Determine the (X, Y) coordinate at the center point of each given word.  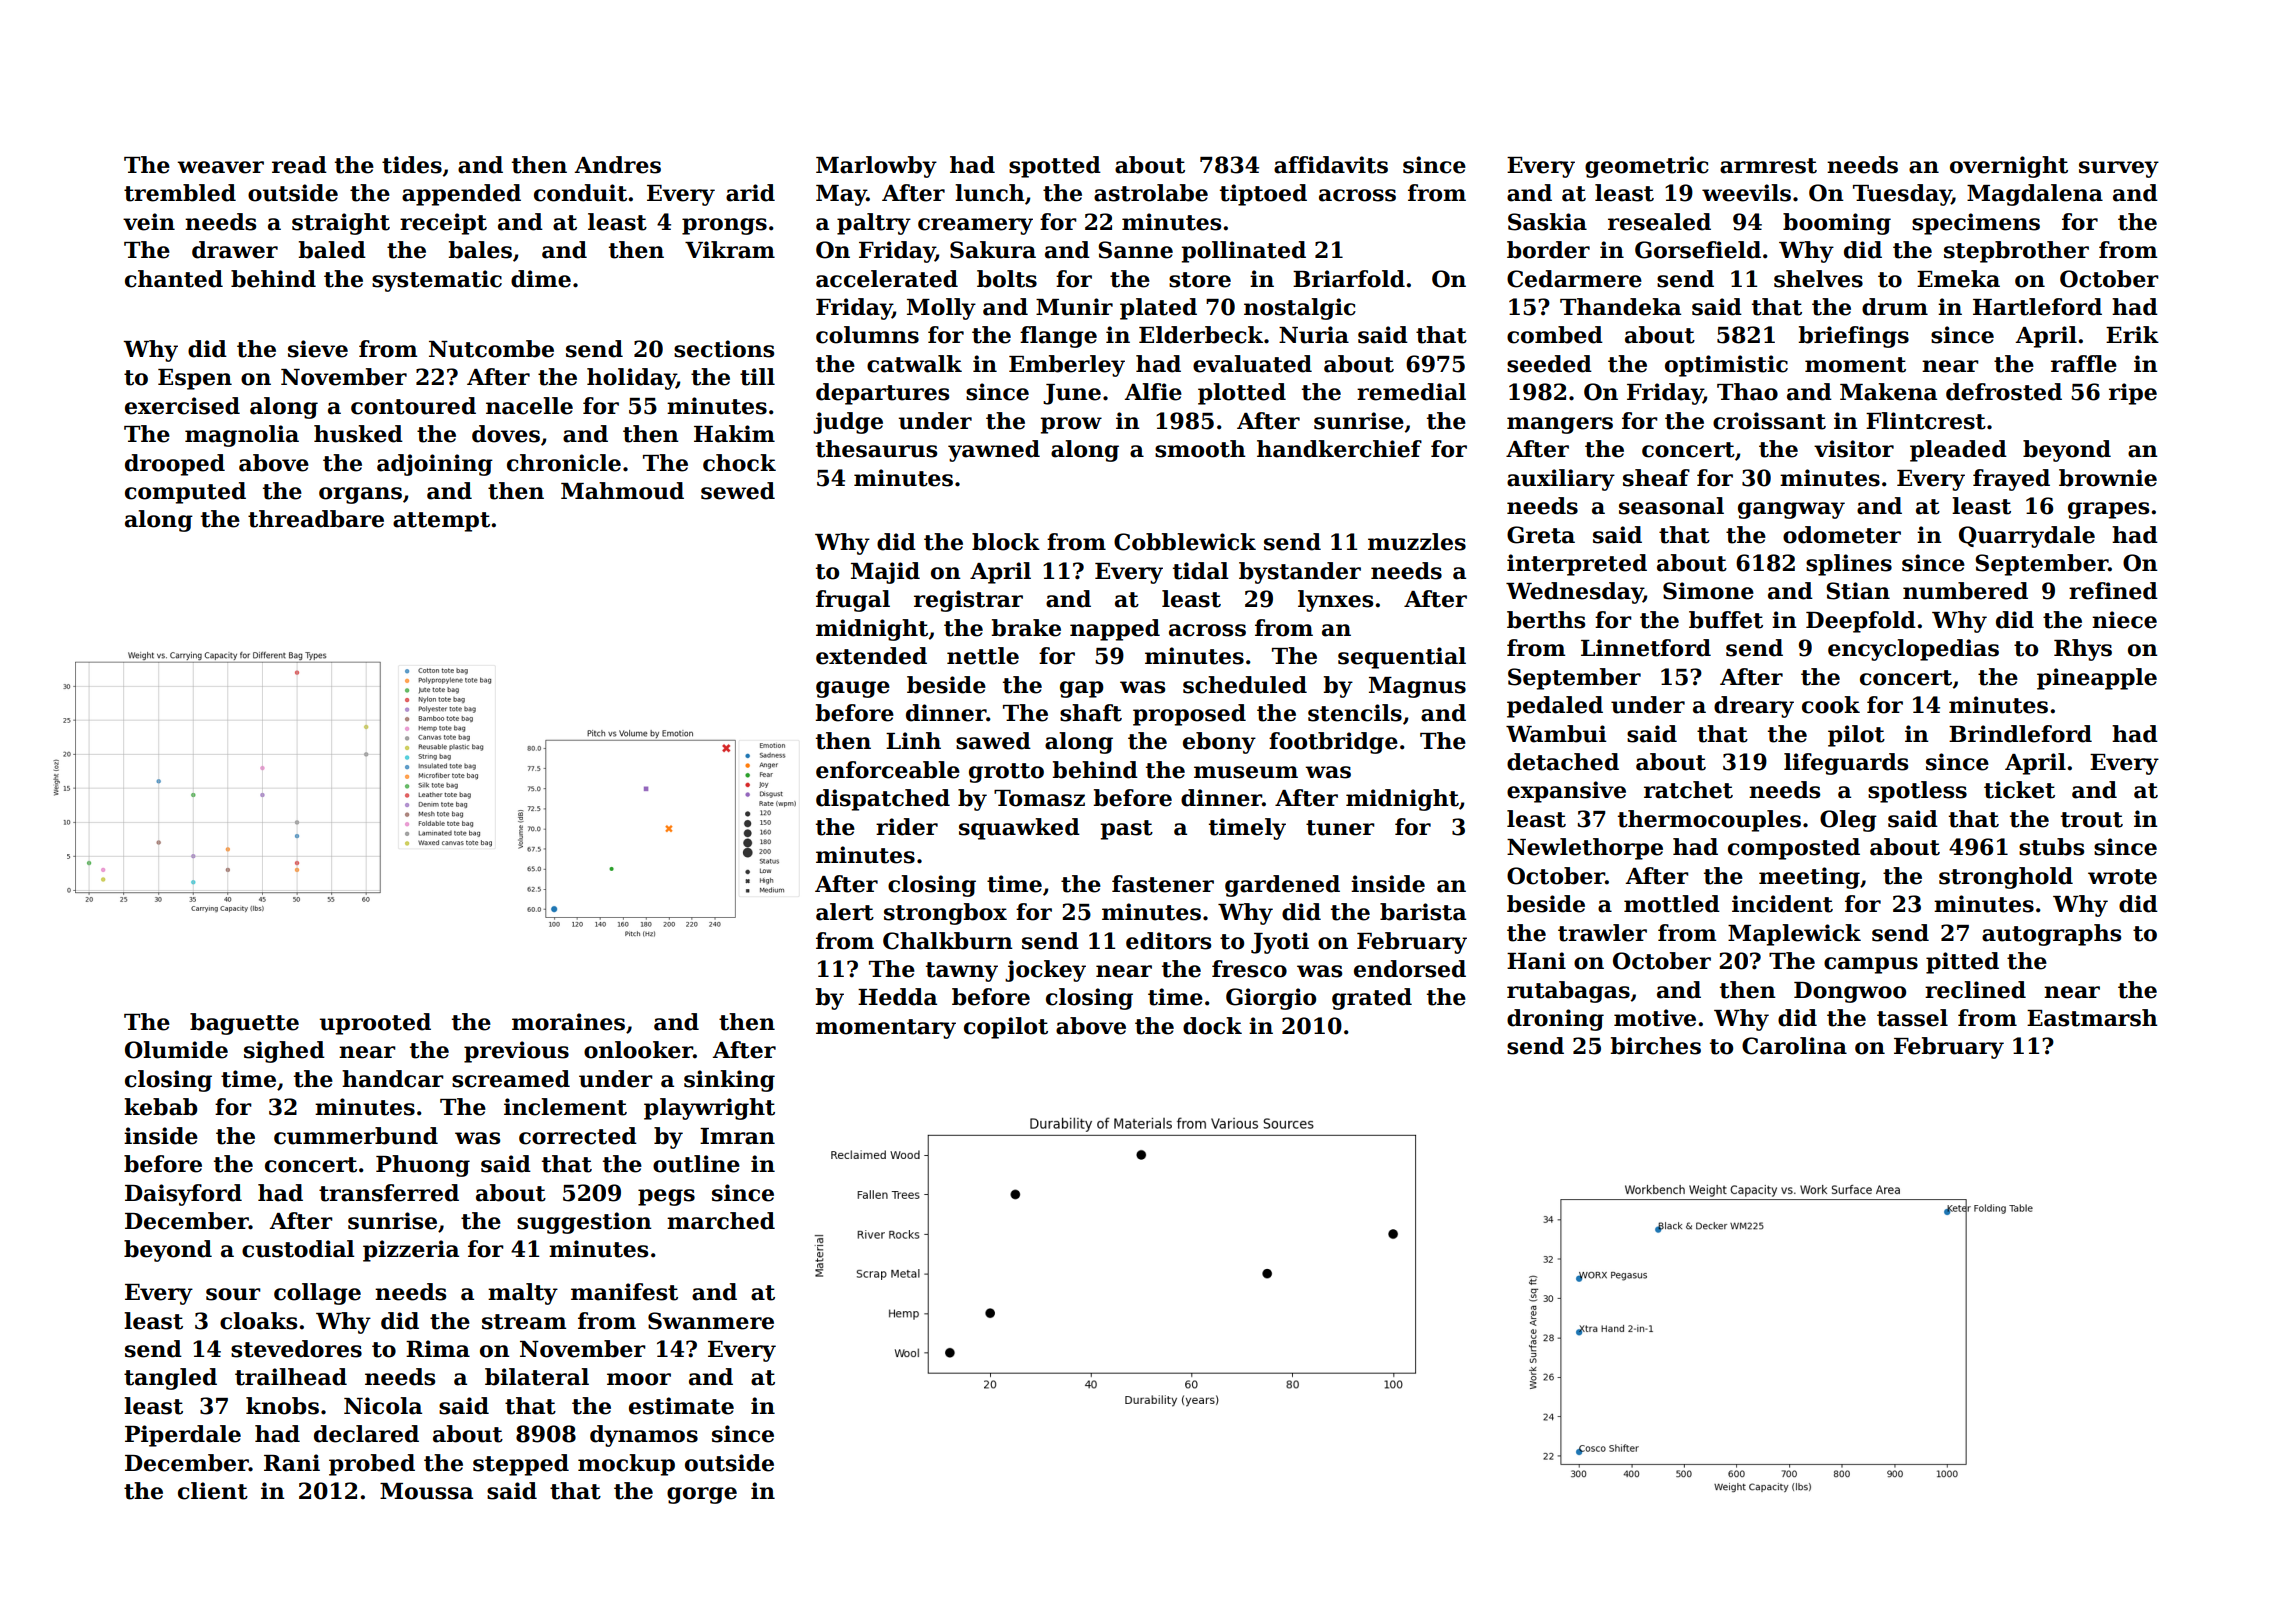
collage (317, 1294)
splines (1849, 565)
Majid (885, 573)
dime (541, 279)
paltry (874, 224)
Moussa (426, 1491)
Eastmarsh (2092, 1018)
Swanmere (711, 1321)
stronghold (2006, 878)
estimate (681, 1406)
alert (845, 912)
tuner (1340, 828)
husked (358, 434)
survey (2119, 169)
